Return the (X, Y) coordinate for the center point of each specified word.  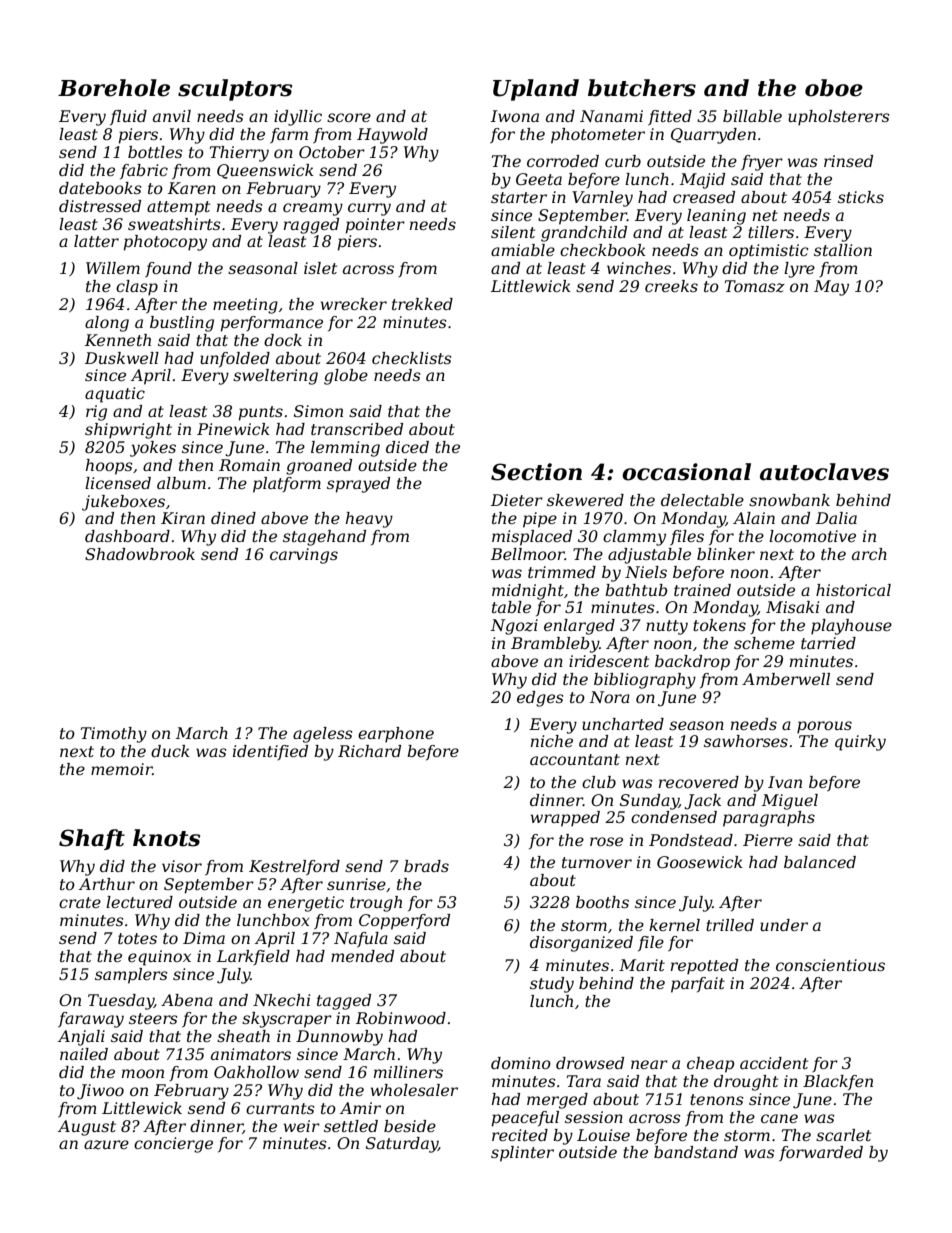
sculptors (235, 90)
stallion (843, 250)
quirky (860, 743)
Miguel (790, 802)
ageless (323, 735)
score (349, 117)
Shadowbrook (140, 554)
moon (143, 1073)
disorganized (581, 944)
